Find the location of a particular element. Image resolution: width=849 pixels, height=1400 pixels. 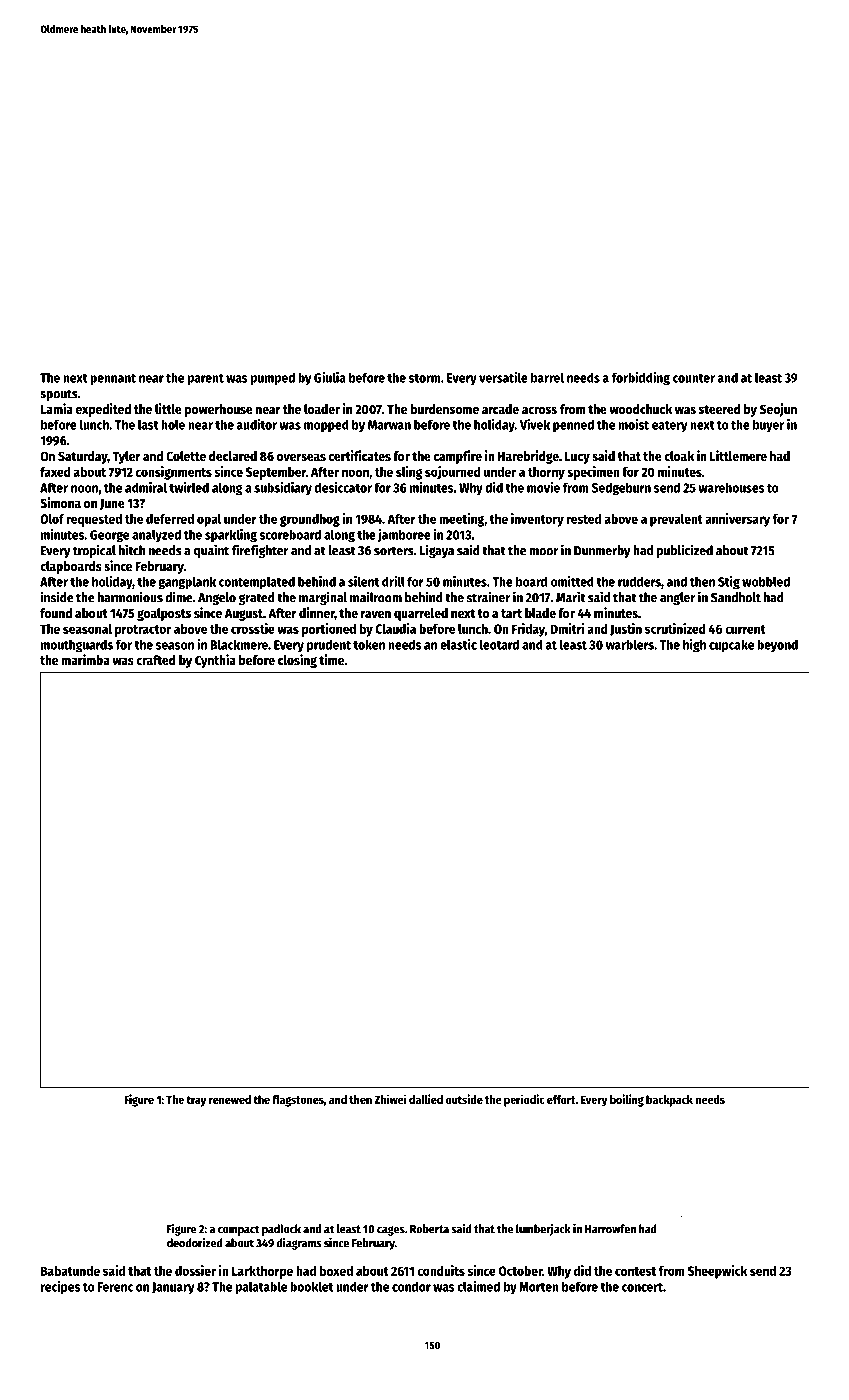

flagstones is located at coordinates (298, 1101).
